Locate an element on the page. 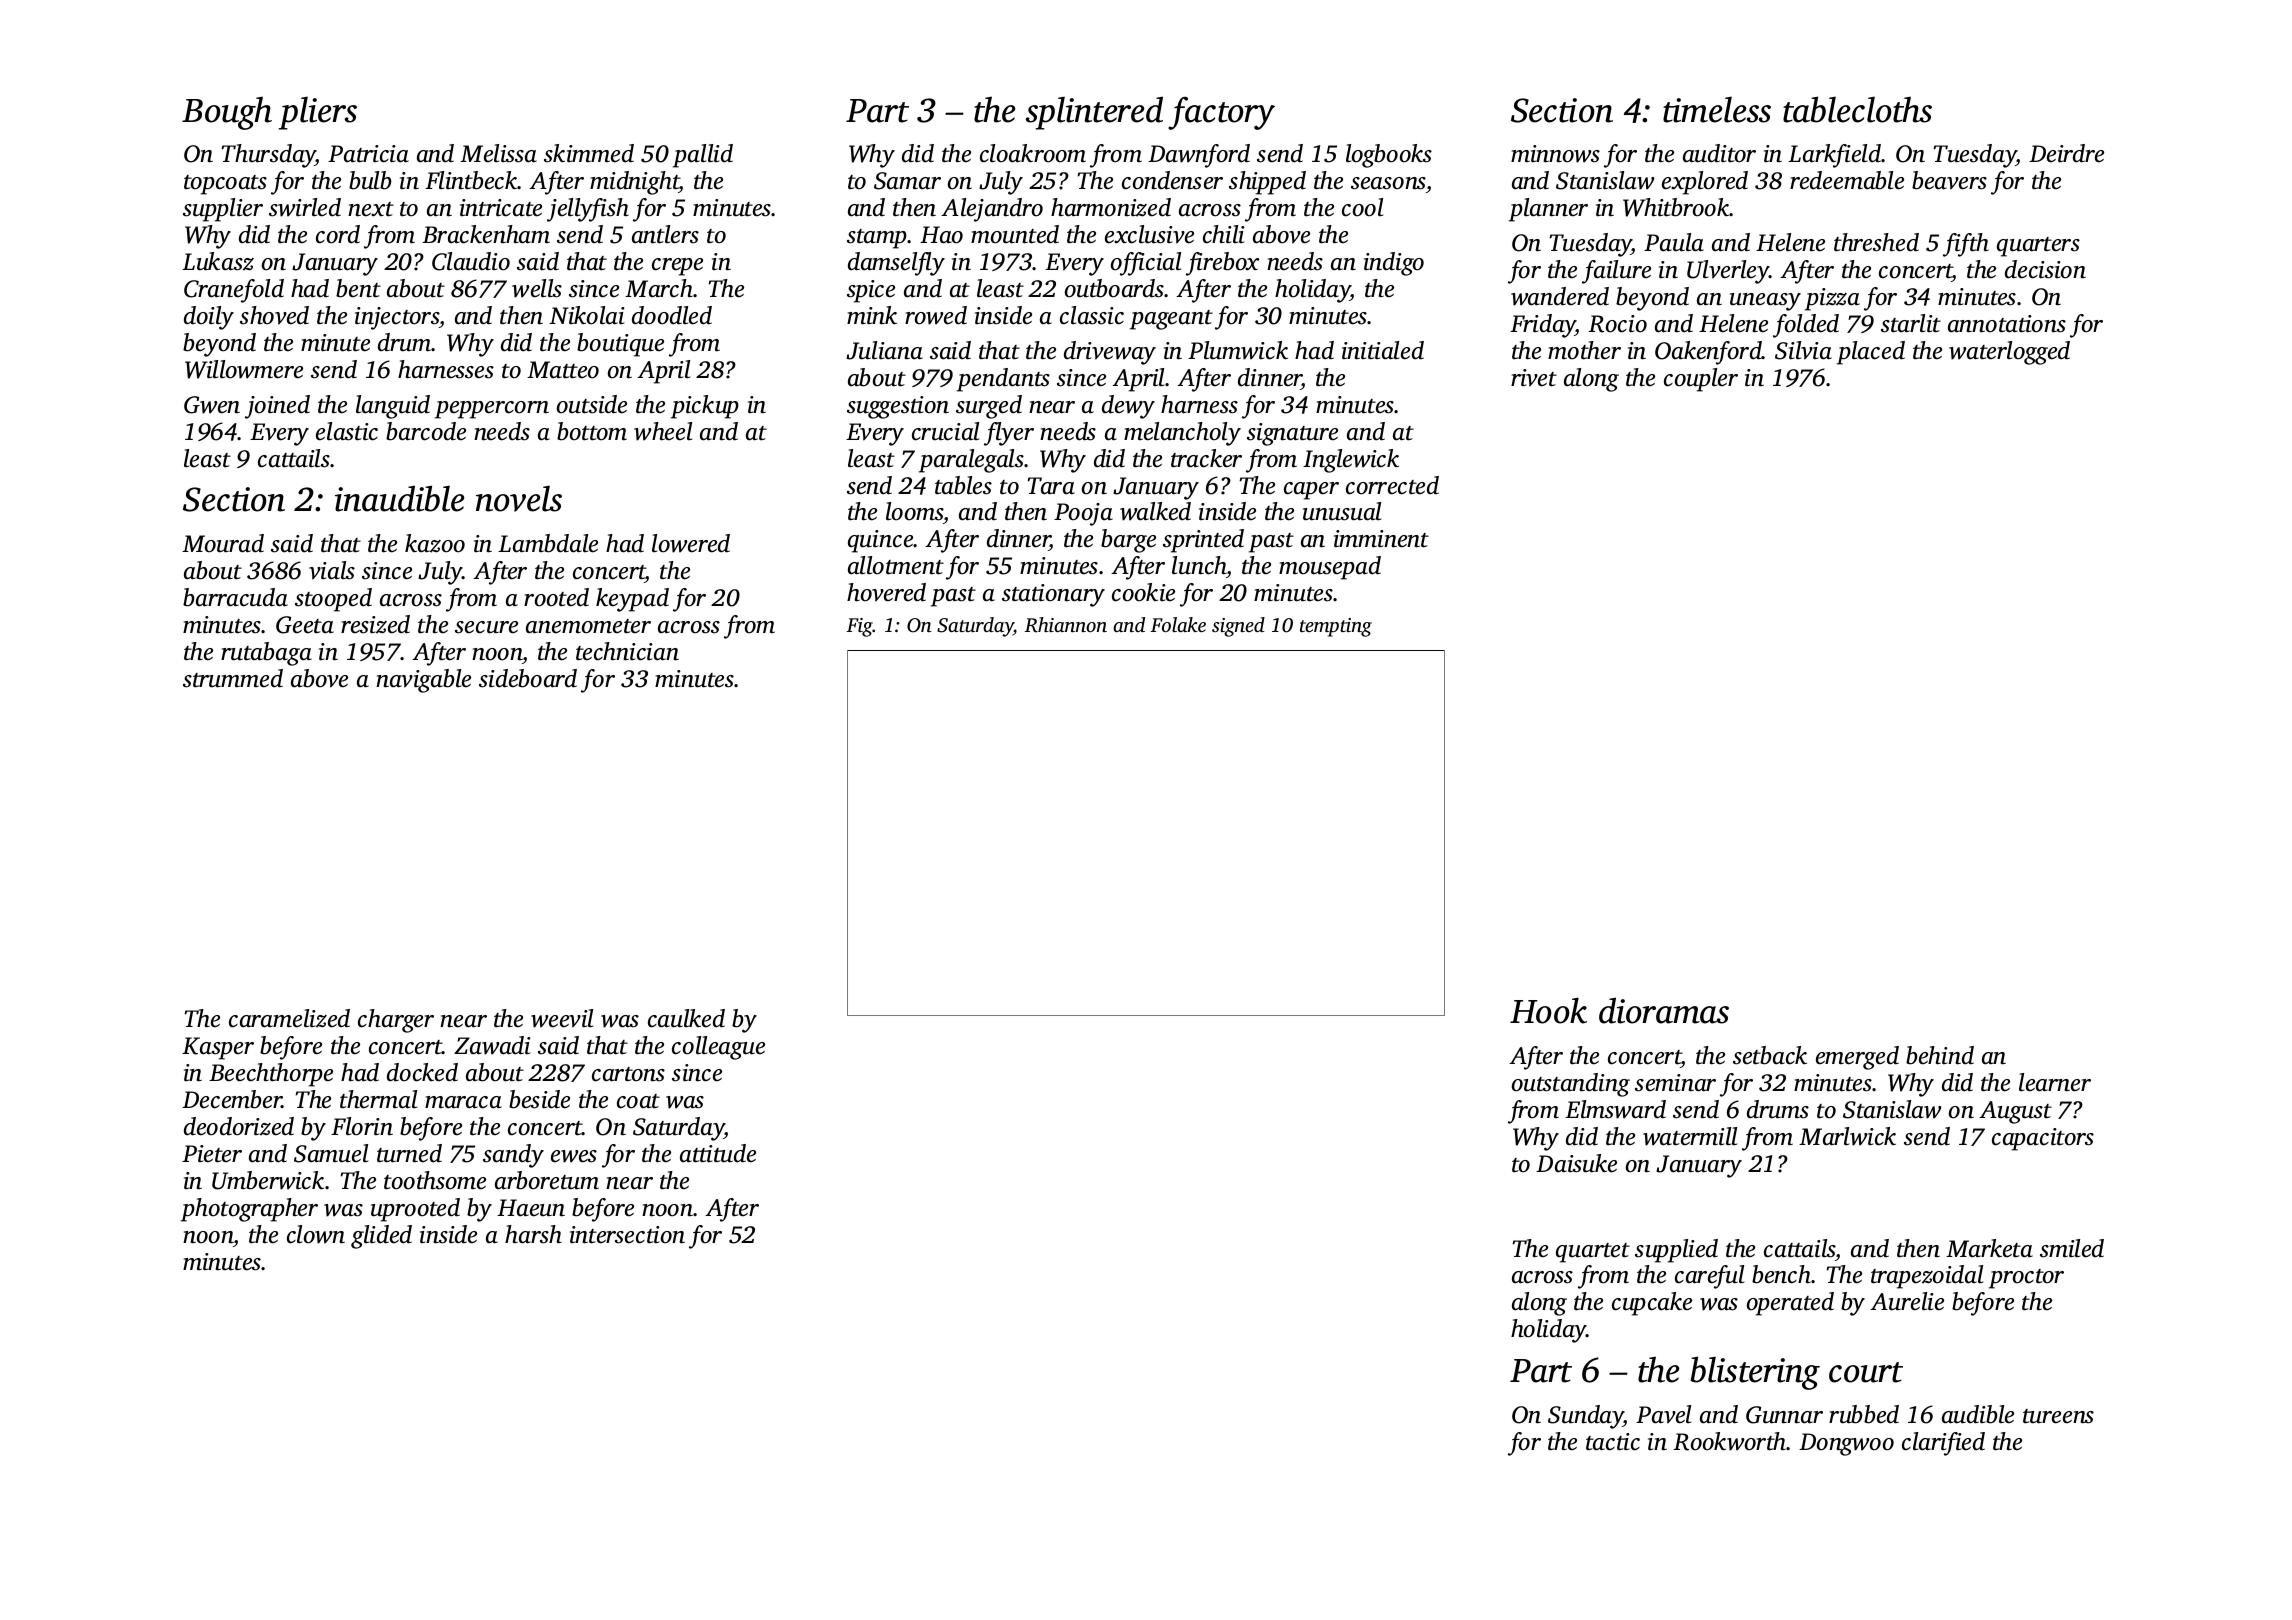 The width and height of the page is (2292, 1620). harsh is located at coordinates (533, 1234).
